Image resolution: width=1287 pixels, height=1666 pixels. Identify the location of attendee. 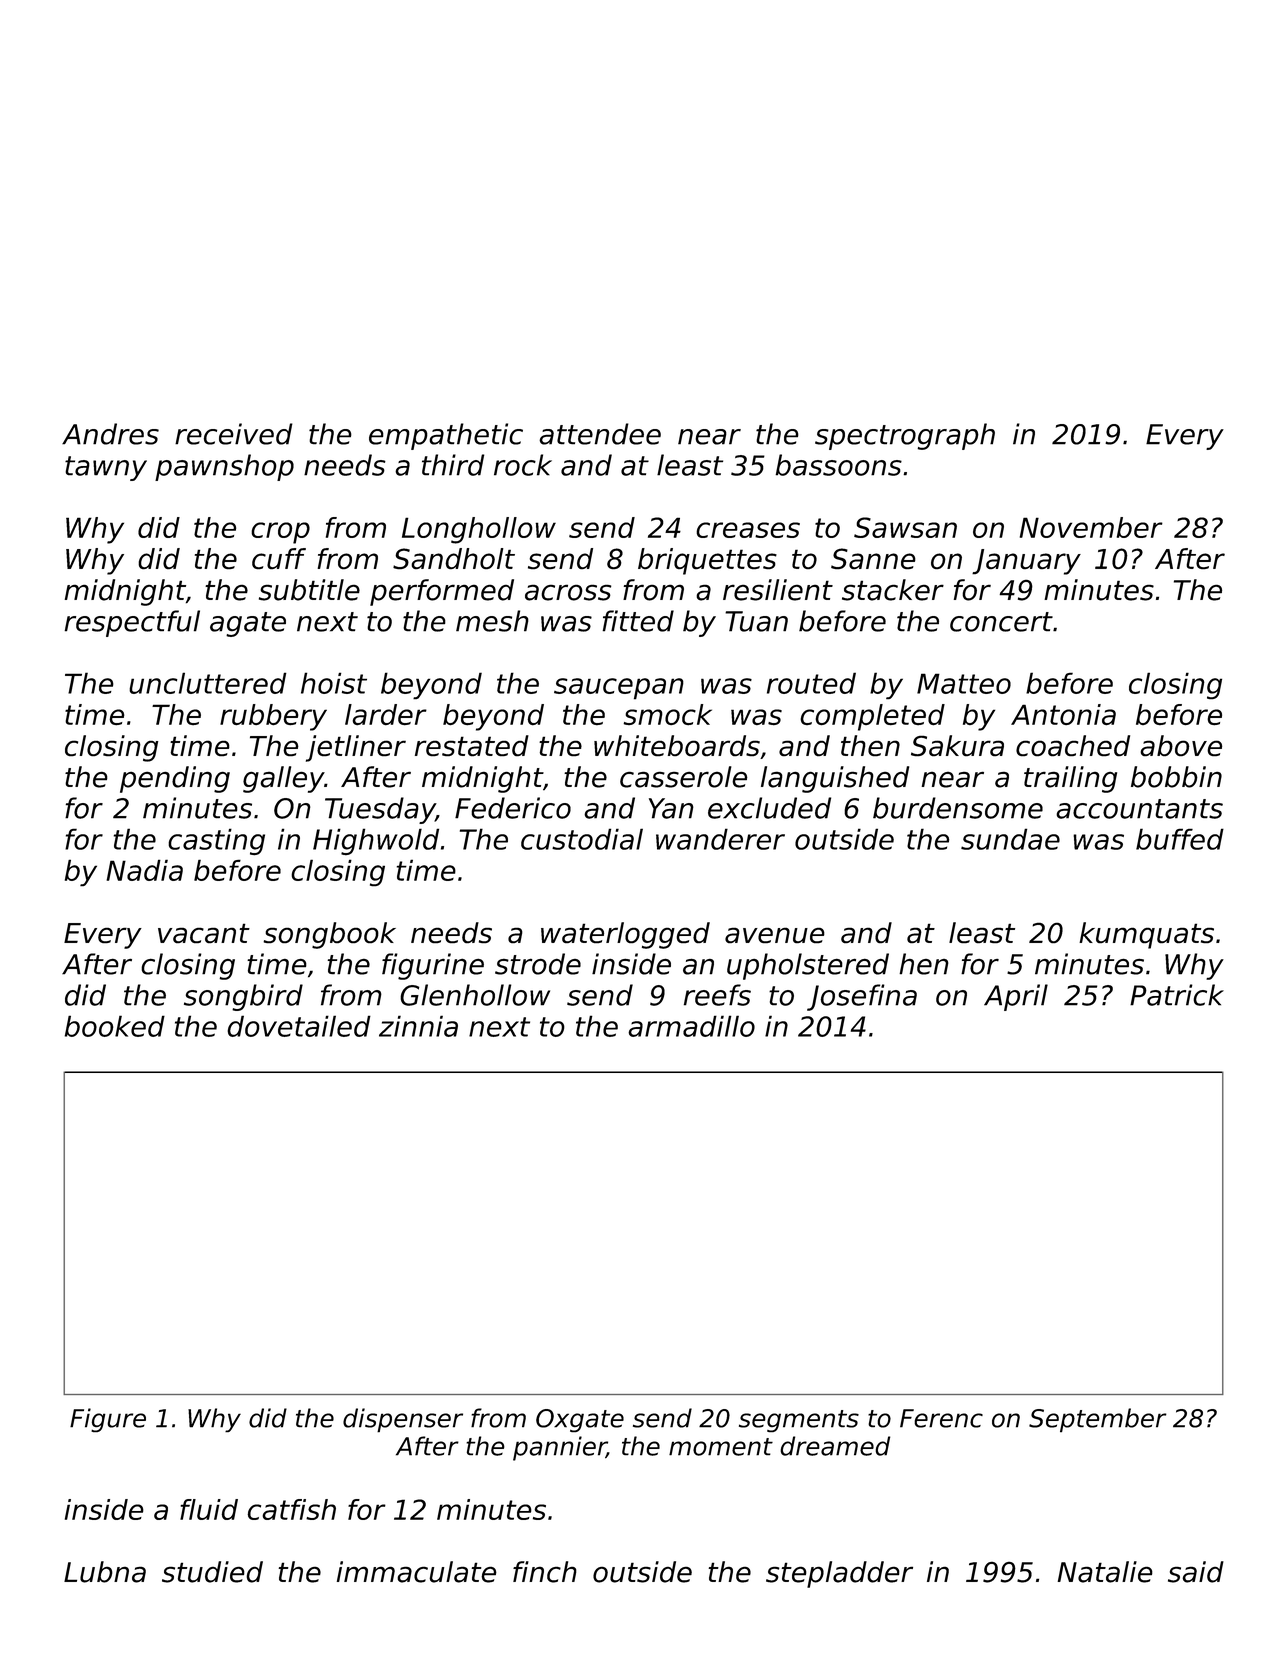
(600, 434).
